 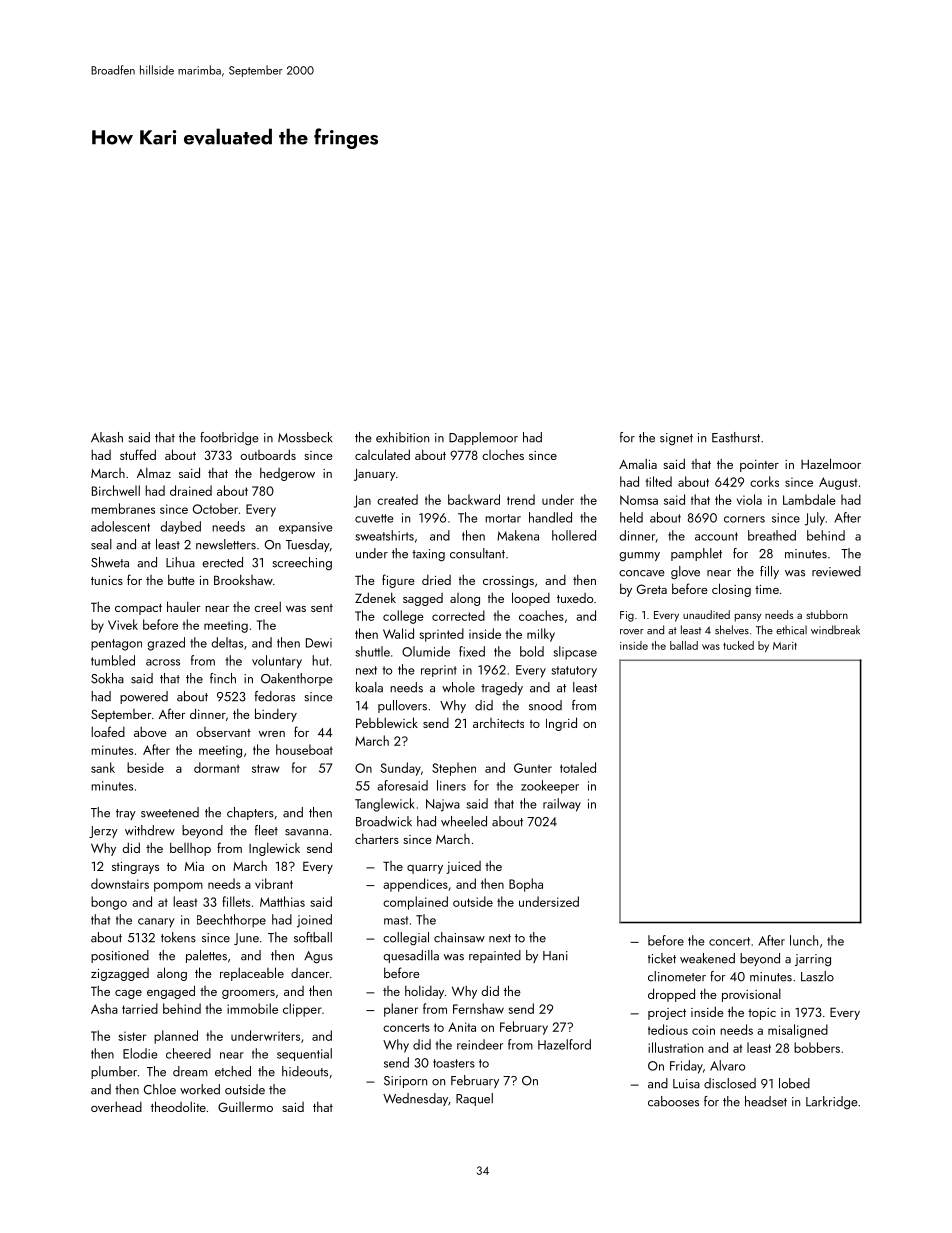 What do you see at coordinates (178, 887) in the screenshot?
I see `pompom` at bounding box center [178, 887].
